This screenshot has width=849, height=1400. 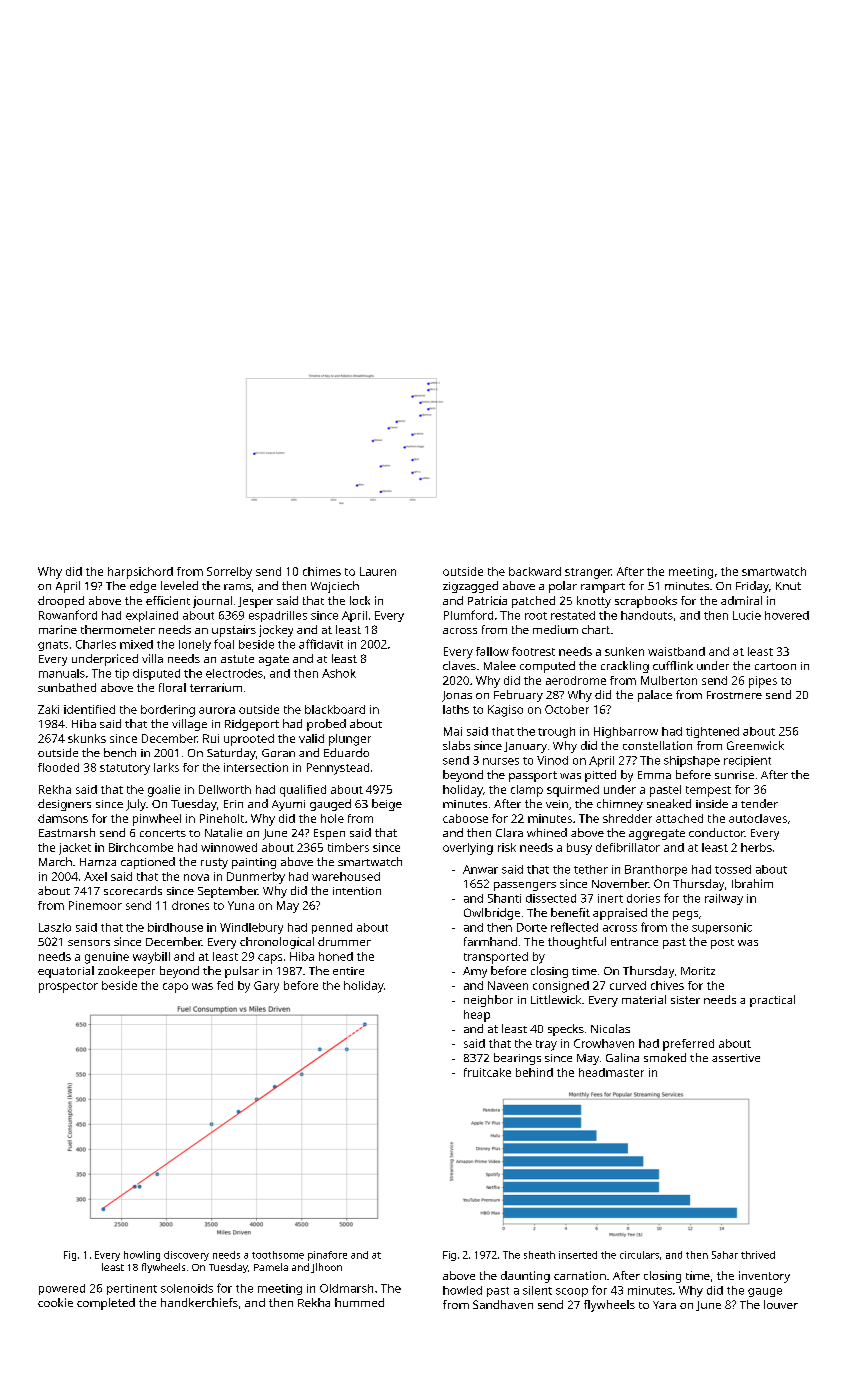 I want to click on harpsichord, so click(x=140, y=573).
